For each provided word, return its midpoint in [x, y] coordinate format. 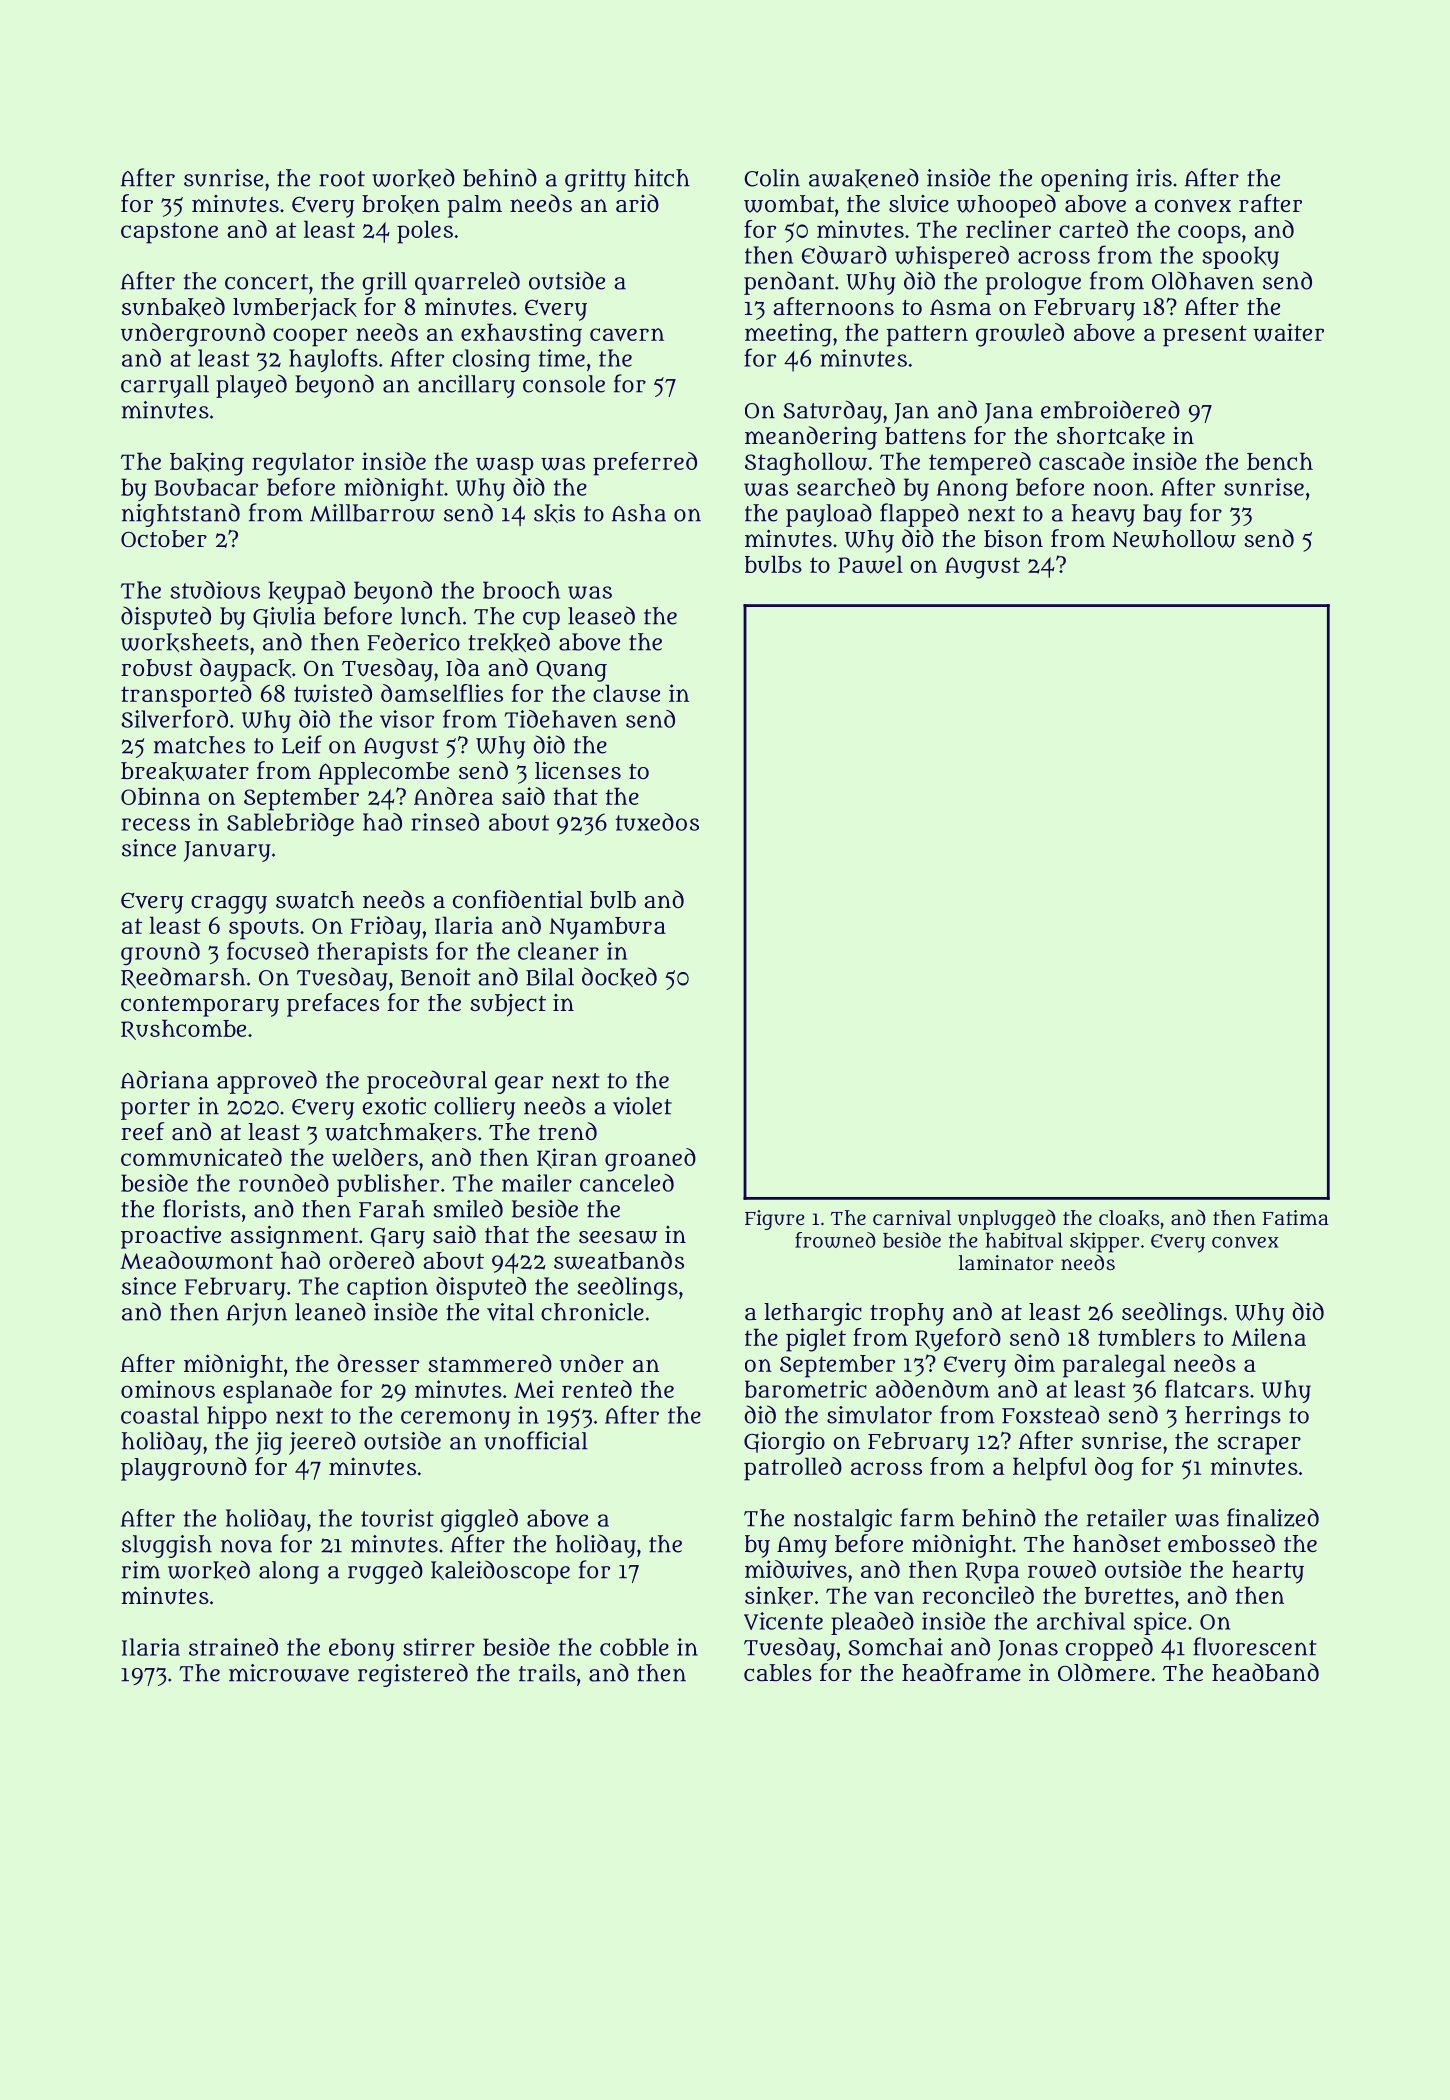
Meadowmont [196, 1260]
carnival [912, 1217]
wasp [505, 466]
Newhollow [1174, 539]
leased [601, 615]
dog [1114, 1469]
